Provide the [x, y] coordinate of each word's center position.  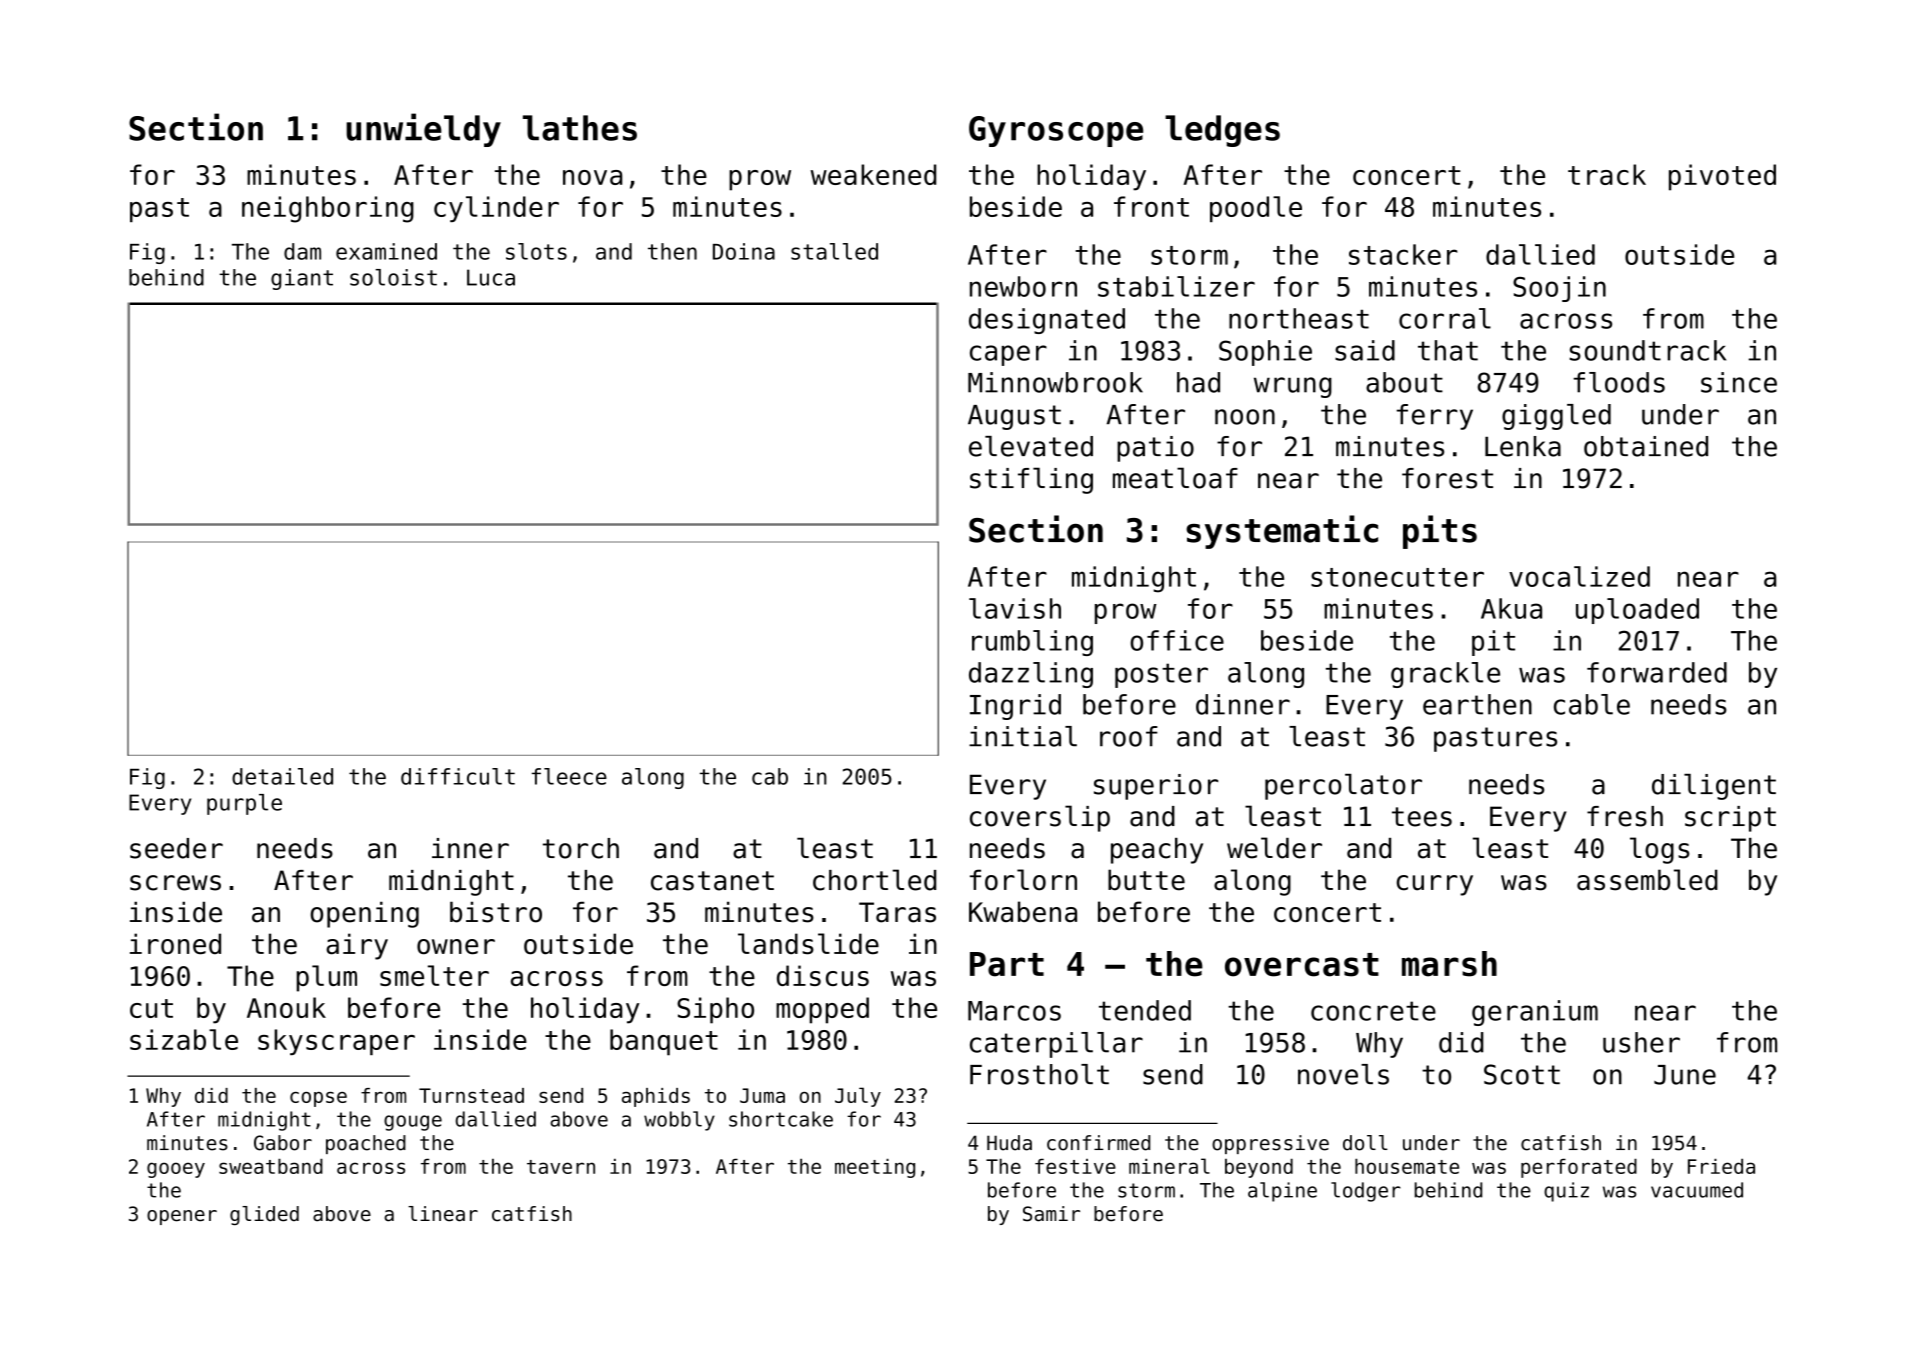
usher [1641, 1042]
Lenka [1523, 446]
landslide [808, 944]
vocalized [1579, 576]
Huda [1009, 1143]
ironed [175, 944]
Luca [491, 277]
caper [1008, 355]
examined [386, 251]
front [1151, 206]
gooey [176, 1170]
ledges [1222, 131]
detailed [282, 776]
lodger [1366, 1192]
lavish [1015, 608]
